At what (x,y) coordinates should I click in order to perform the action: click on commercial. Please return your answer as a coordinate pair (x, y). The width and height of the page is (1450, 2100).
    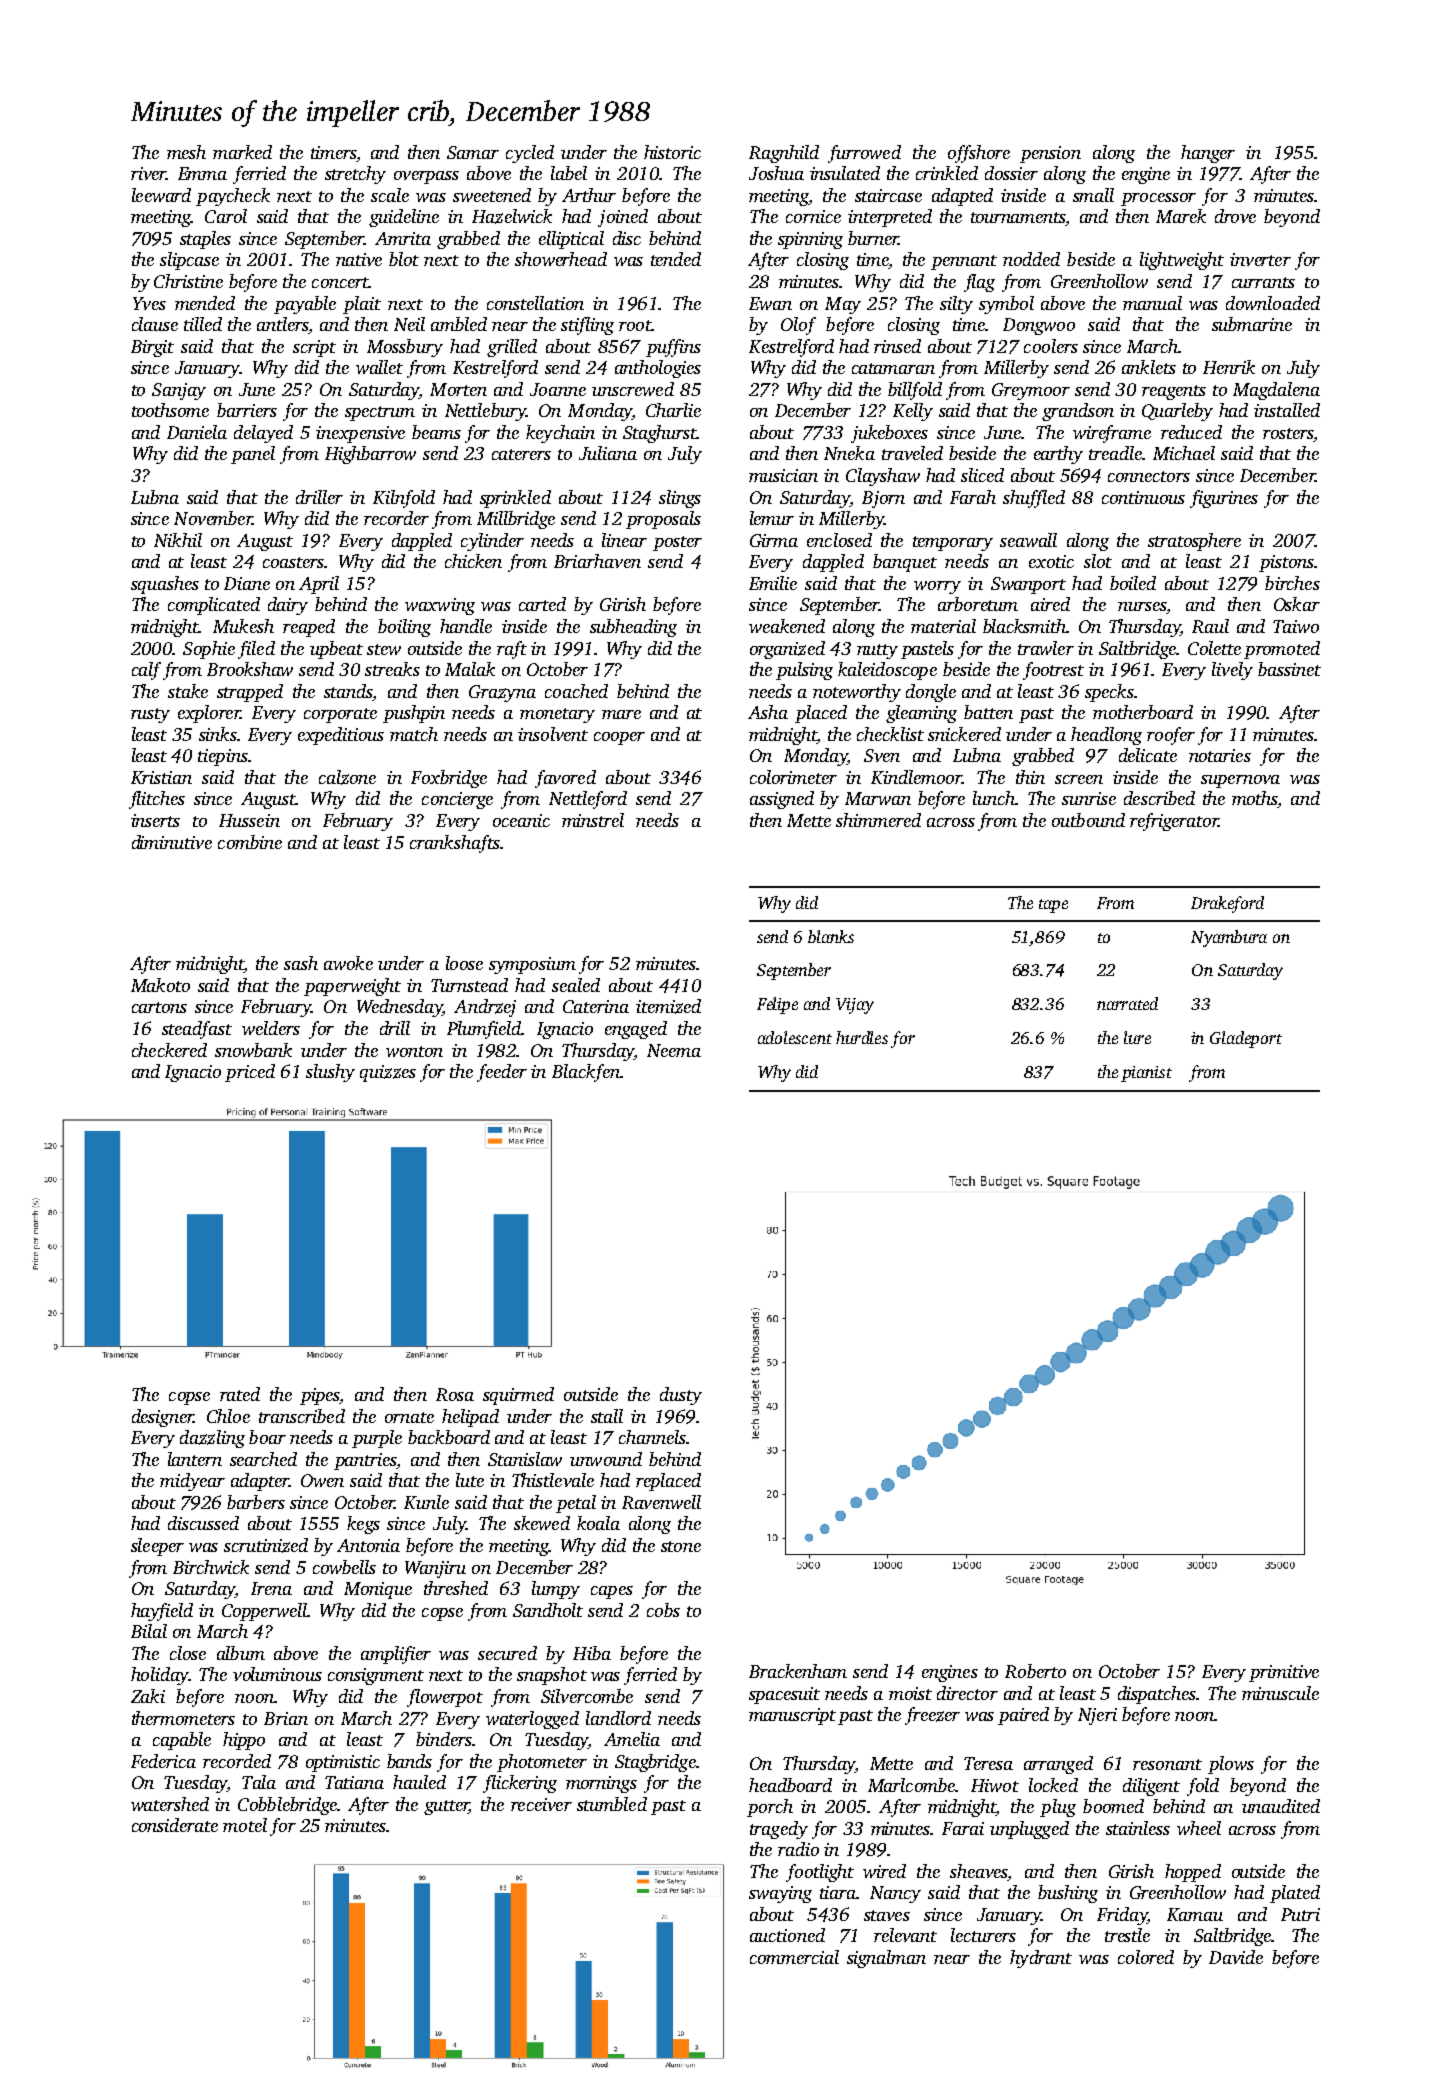
    Looking at the image, I should click on (794, 1957).
